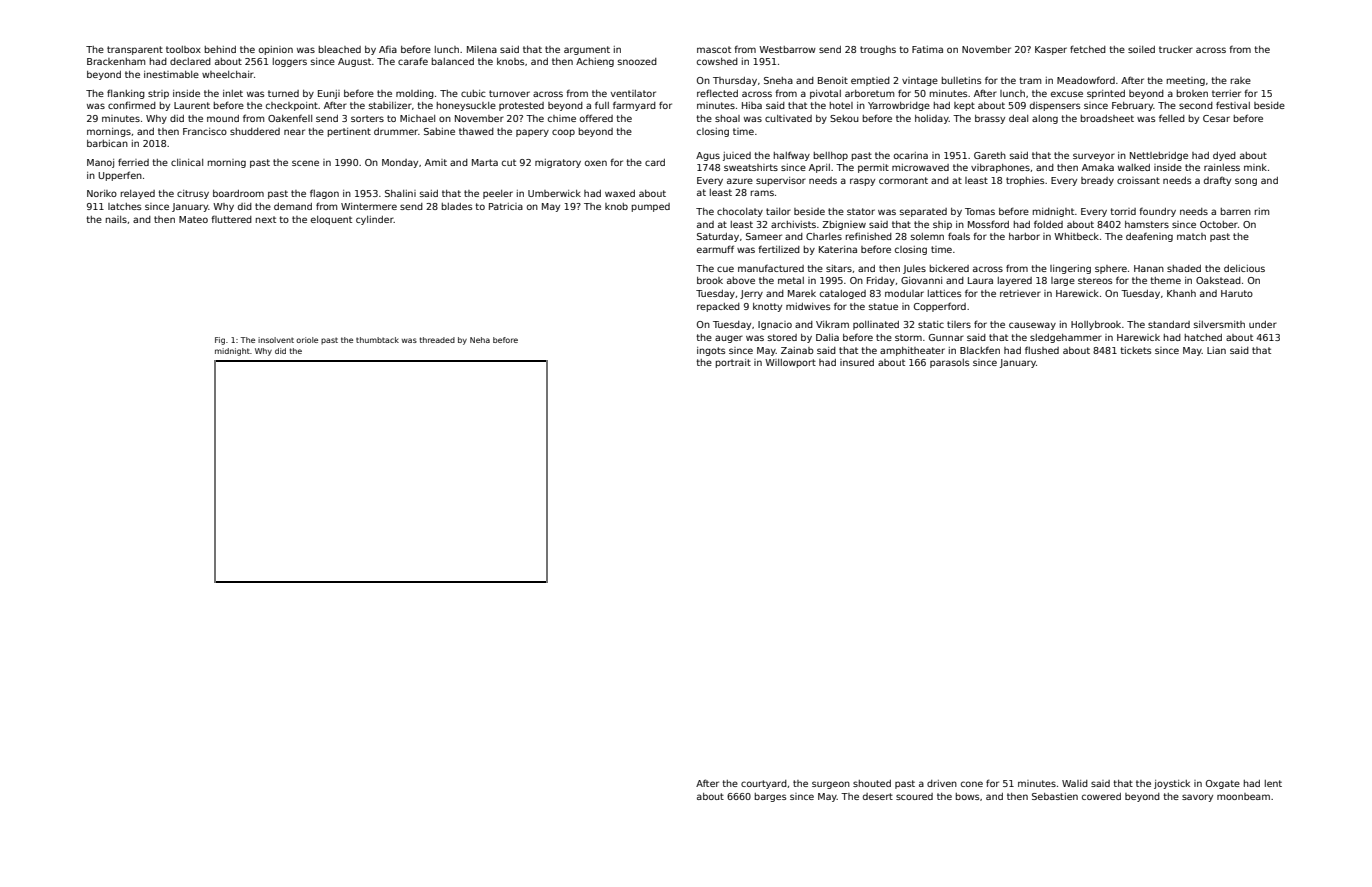 The height and width of the document is (887, 1372). I want to click on transparent, so click(135, 50).
